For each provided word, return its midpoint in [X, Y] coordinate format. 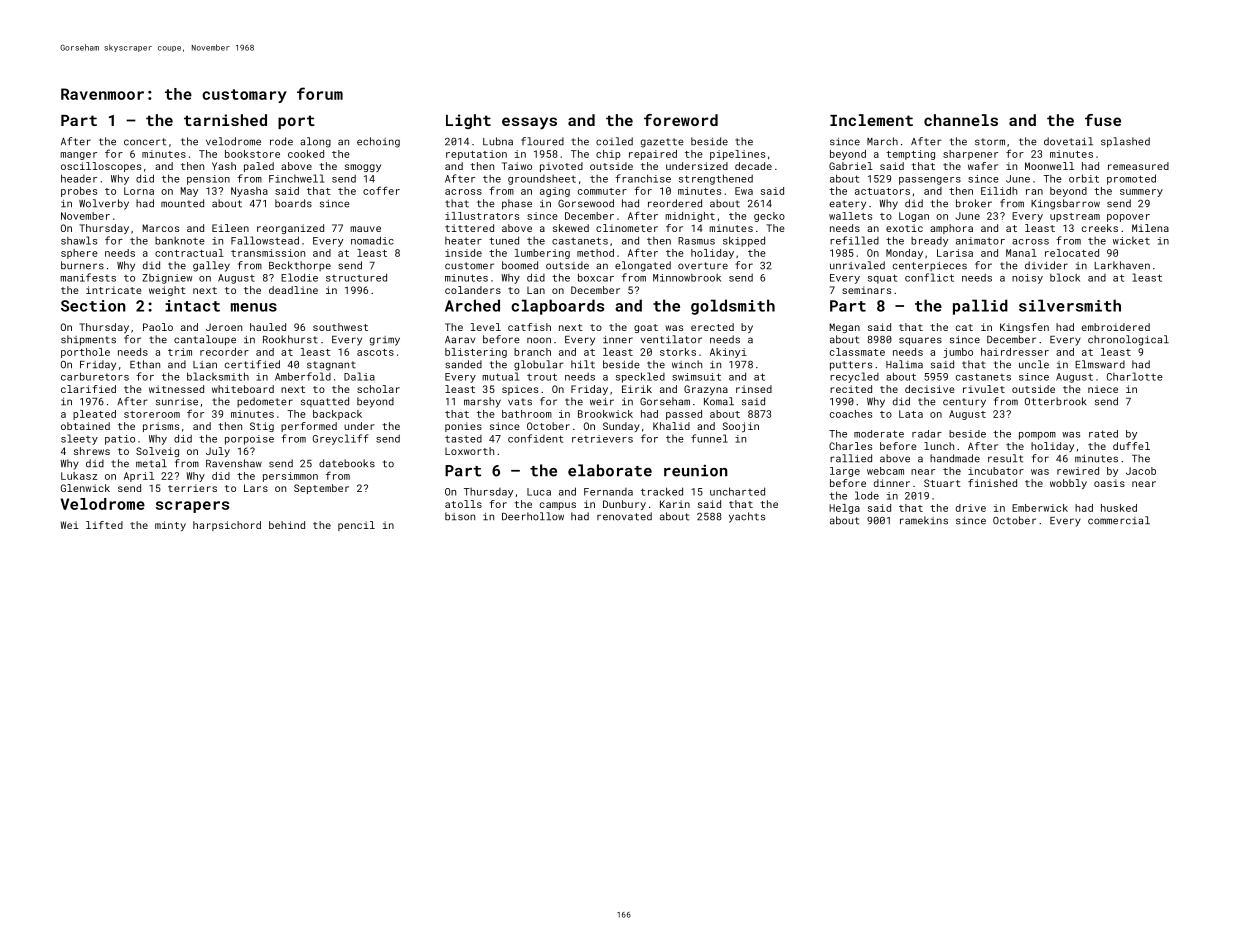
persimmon [290, 477]
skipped [744, 241]
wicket [1131, 241]
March [882, 141]
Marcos [161, 228]
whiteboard [243, 389]
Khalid [671, 426]
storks [678, 352]
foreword [681, 120]
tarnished [225, 120]
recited [851, 389]
